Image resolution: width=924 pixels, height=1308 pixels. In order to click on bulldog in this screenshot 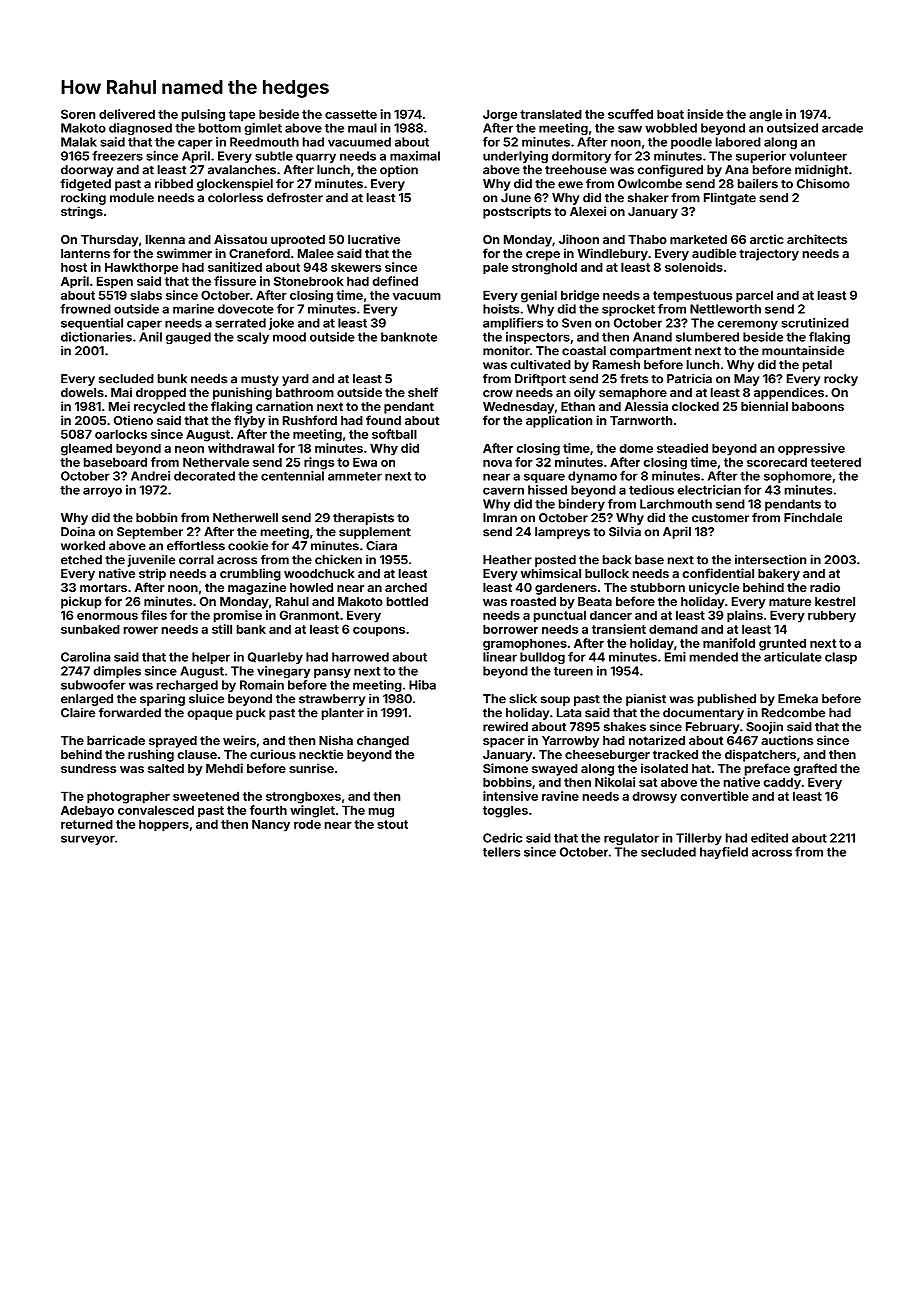, I will do `click(542, 658)`.
